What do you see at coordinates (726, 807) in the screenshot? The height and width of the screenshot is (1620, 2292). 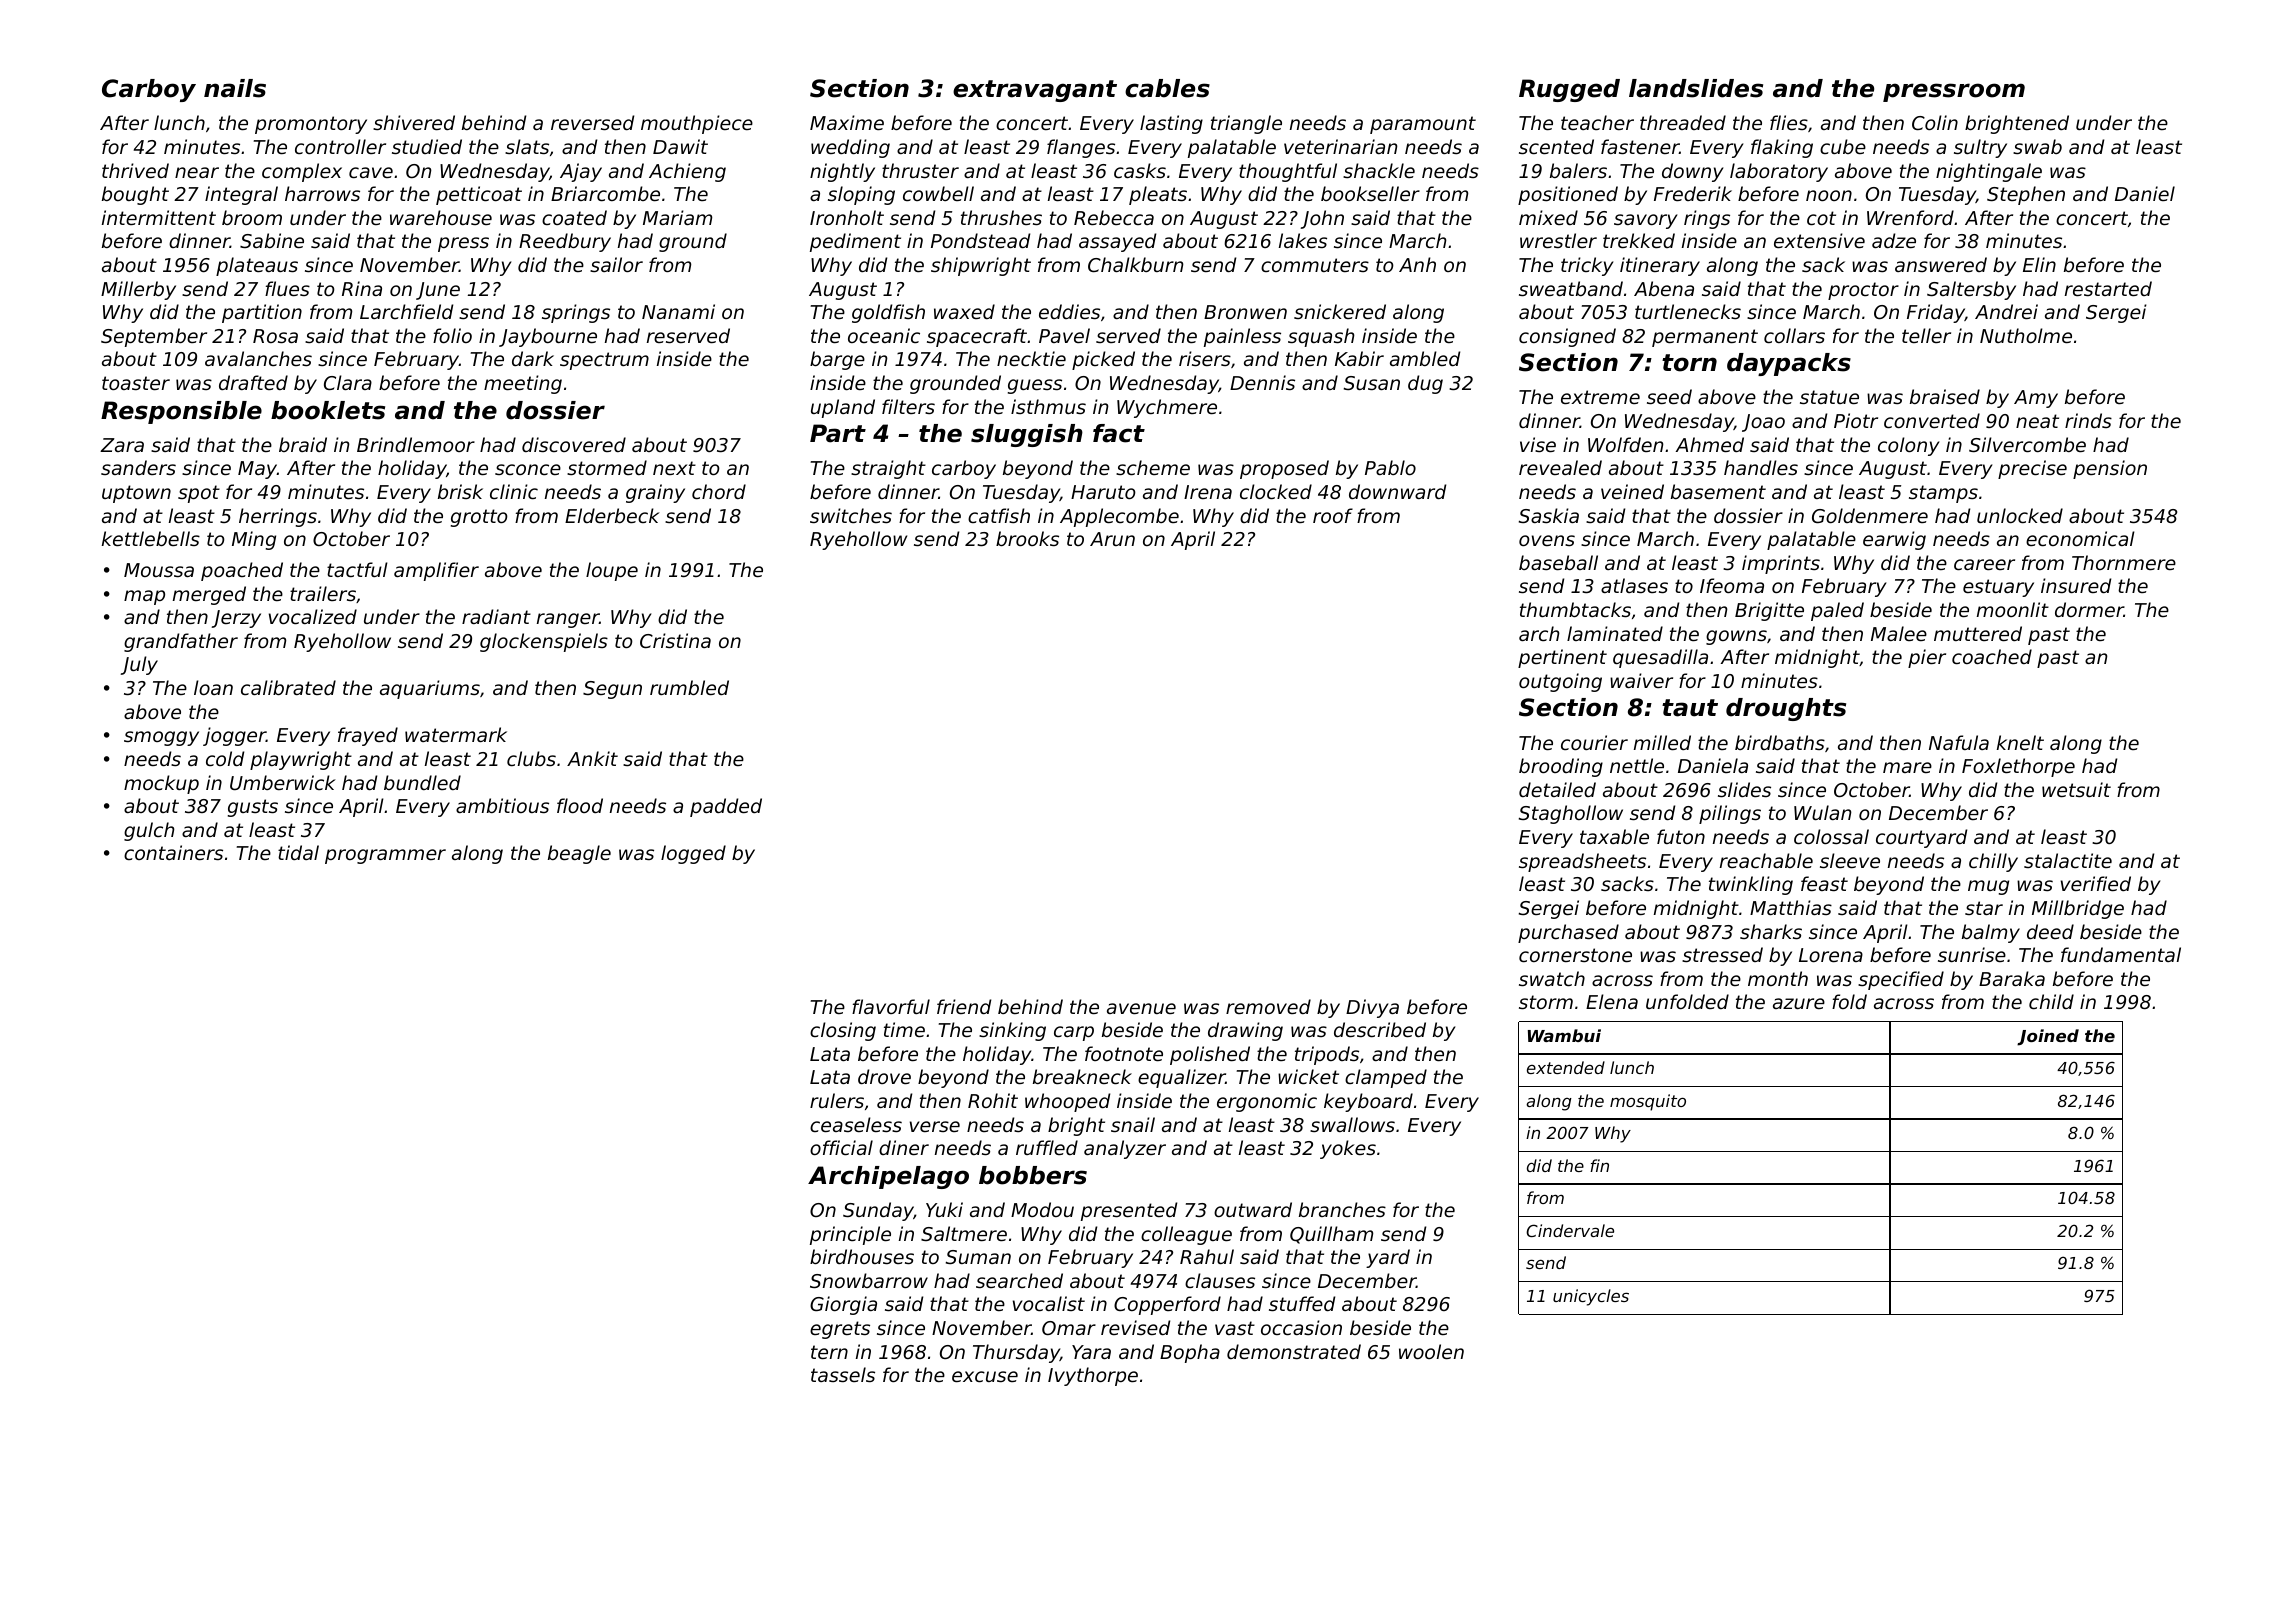 I see `padded` at bounding box center [726, 807].
